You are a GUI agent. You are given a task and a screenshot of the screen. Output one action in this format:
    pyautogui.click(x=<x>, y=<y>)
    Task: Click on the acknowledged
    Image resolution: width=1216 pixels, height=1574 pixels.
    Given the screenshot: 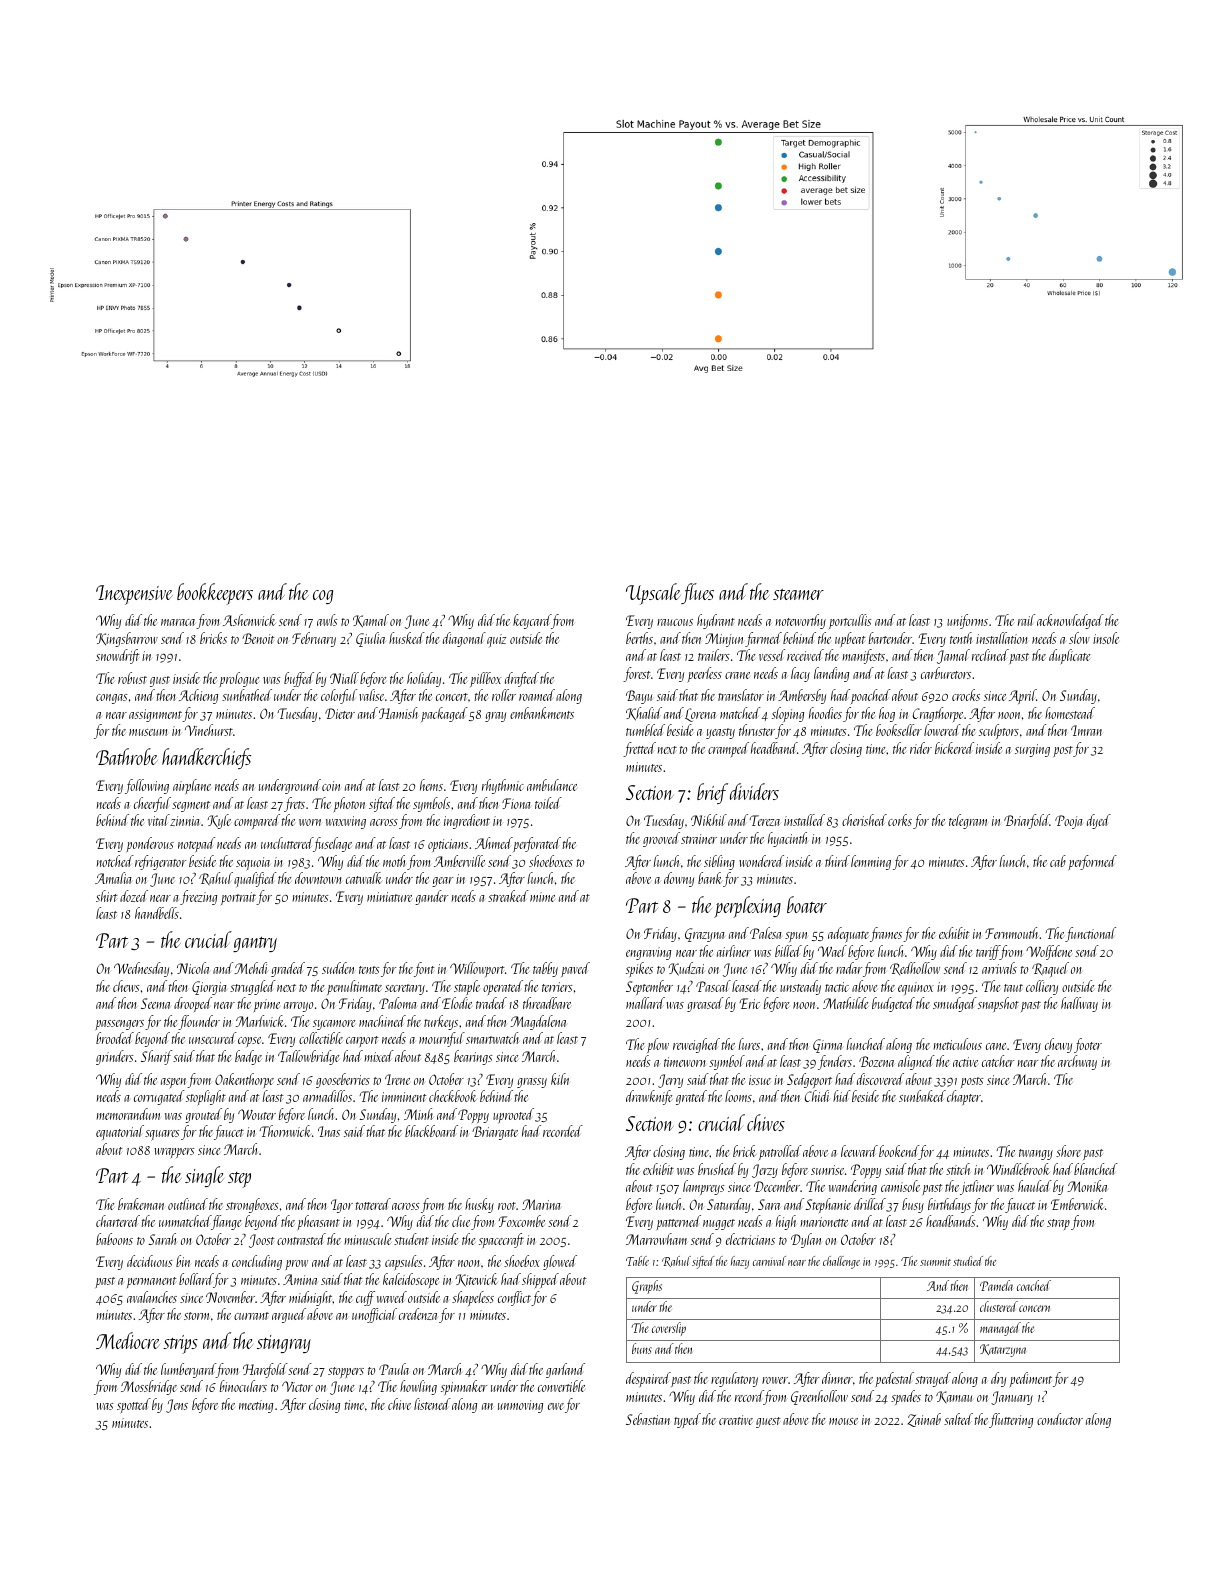 What is the action you would take?
    pyautogui.click(x=1070, y=621)
